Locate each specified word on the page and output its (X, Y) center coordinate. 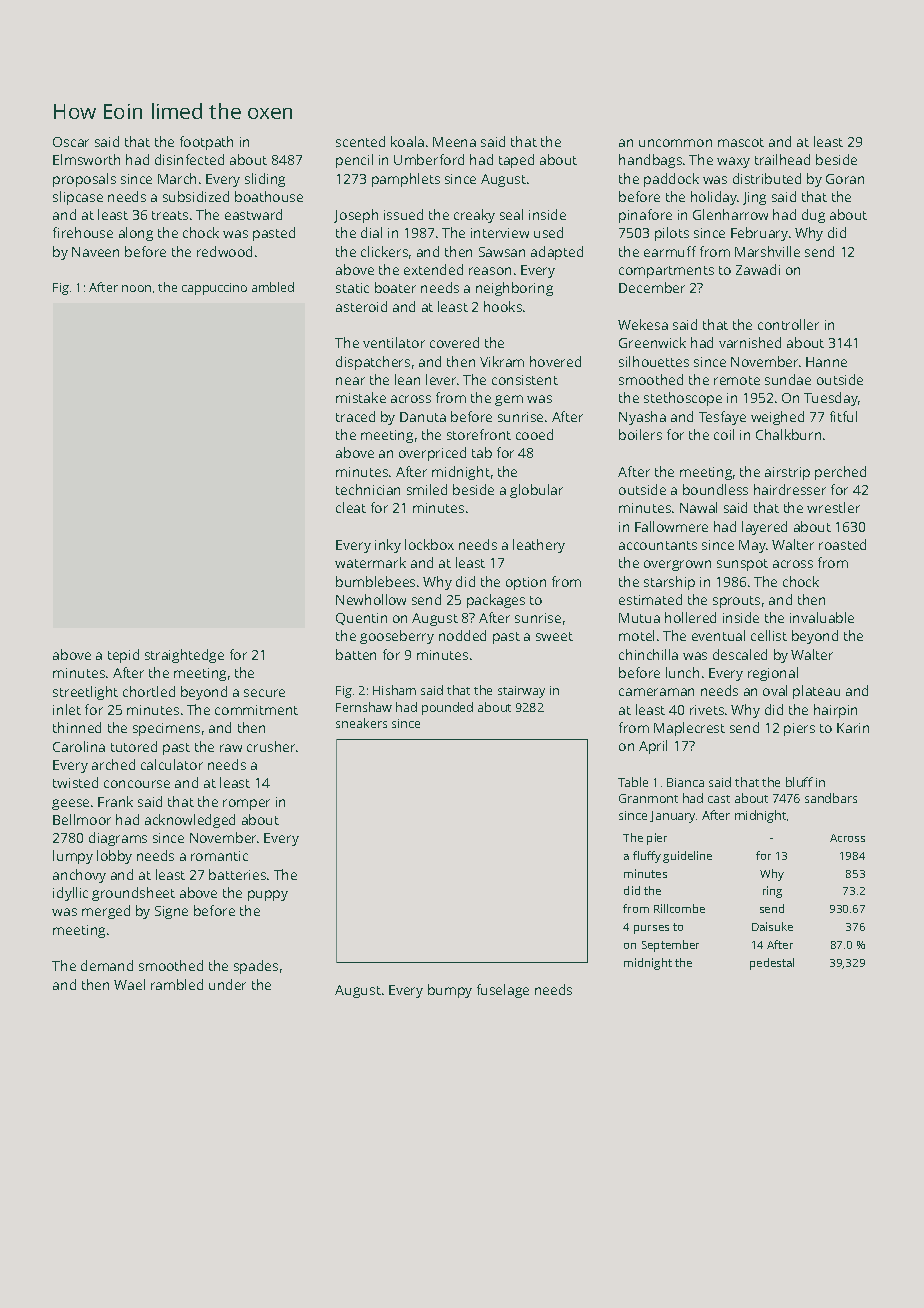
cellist (769, 635)
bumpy (450, 991)
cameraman (656, 692)
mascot (741, 142)
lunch (682, 672)
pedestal (772, 964)
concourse (137, 784)
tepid (123, 656)
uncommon (675, 143)
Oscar (71, 142)
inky (388, 546)
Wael (129, 984)
